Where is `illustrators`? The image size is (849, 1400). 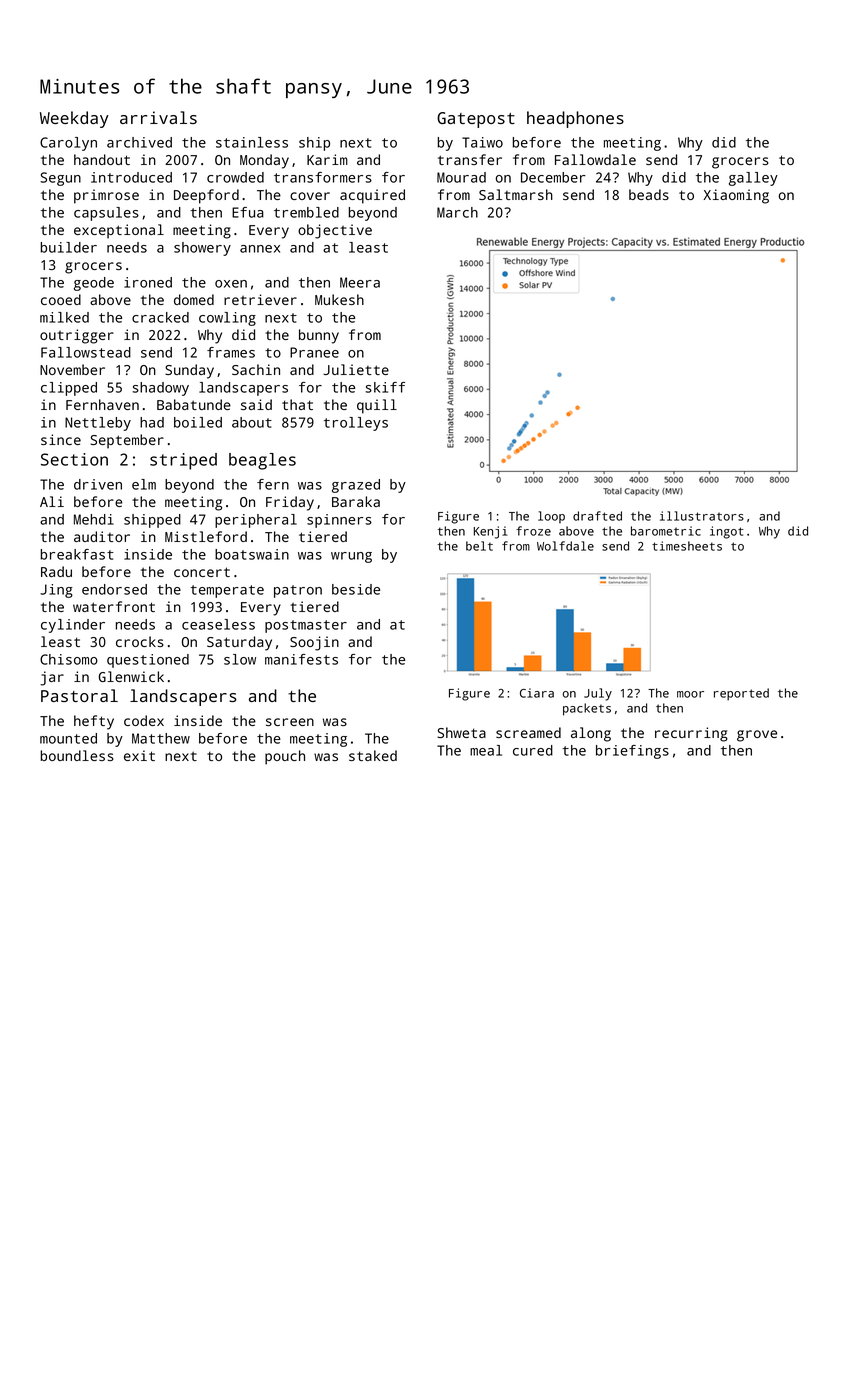 illustrators is located at coordinates (702, 516).
